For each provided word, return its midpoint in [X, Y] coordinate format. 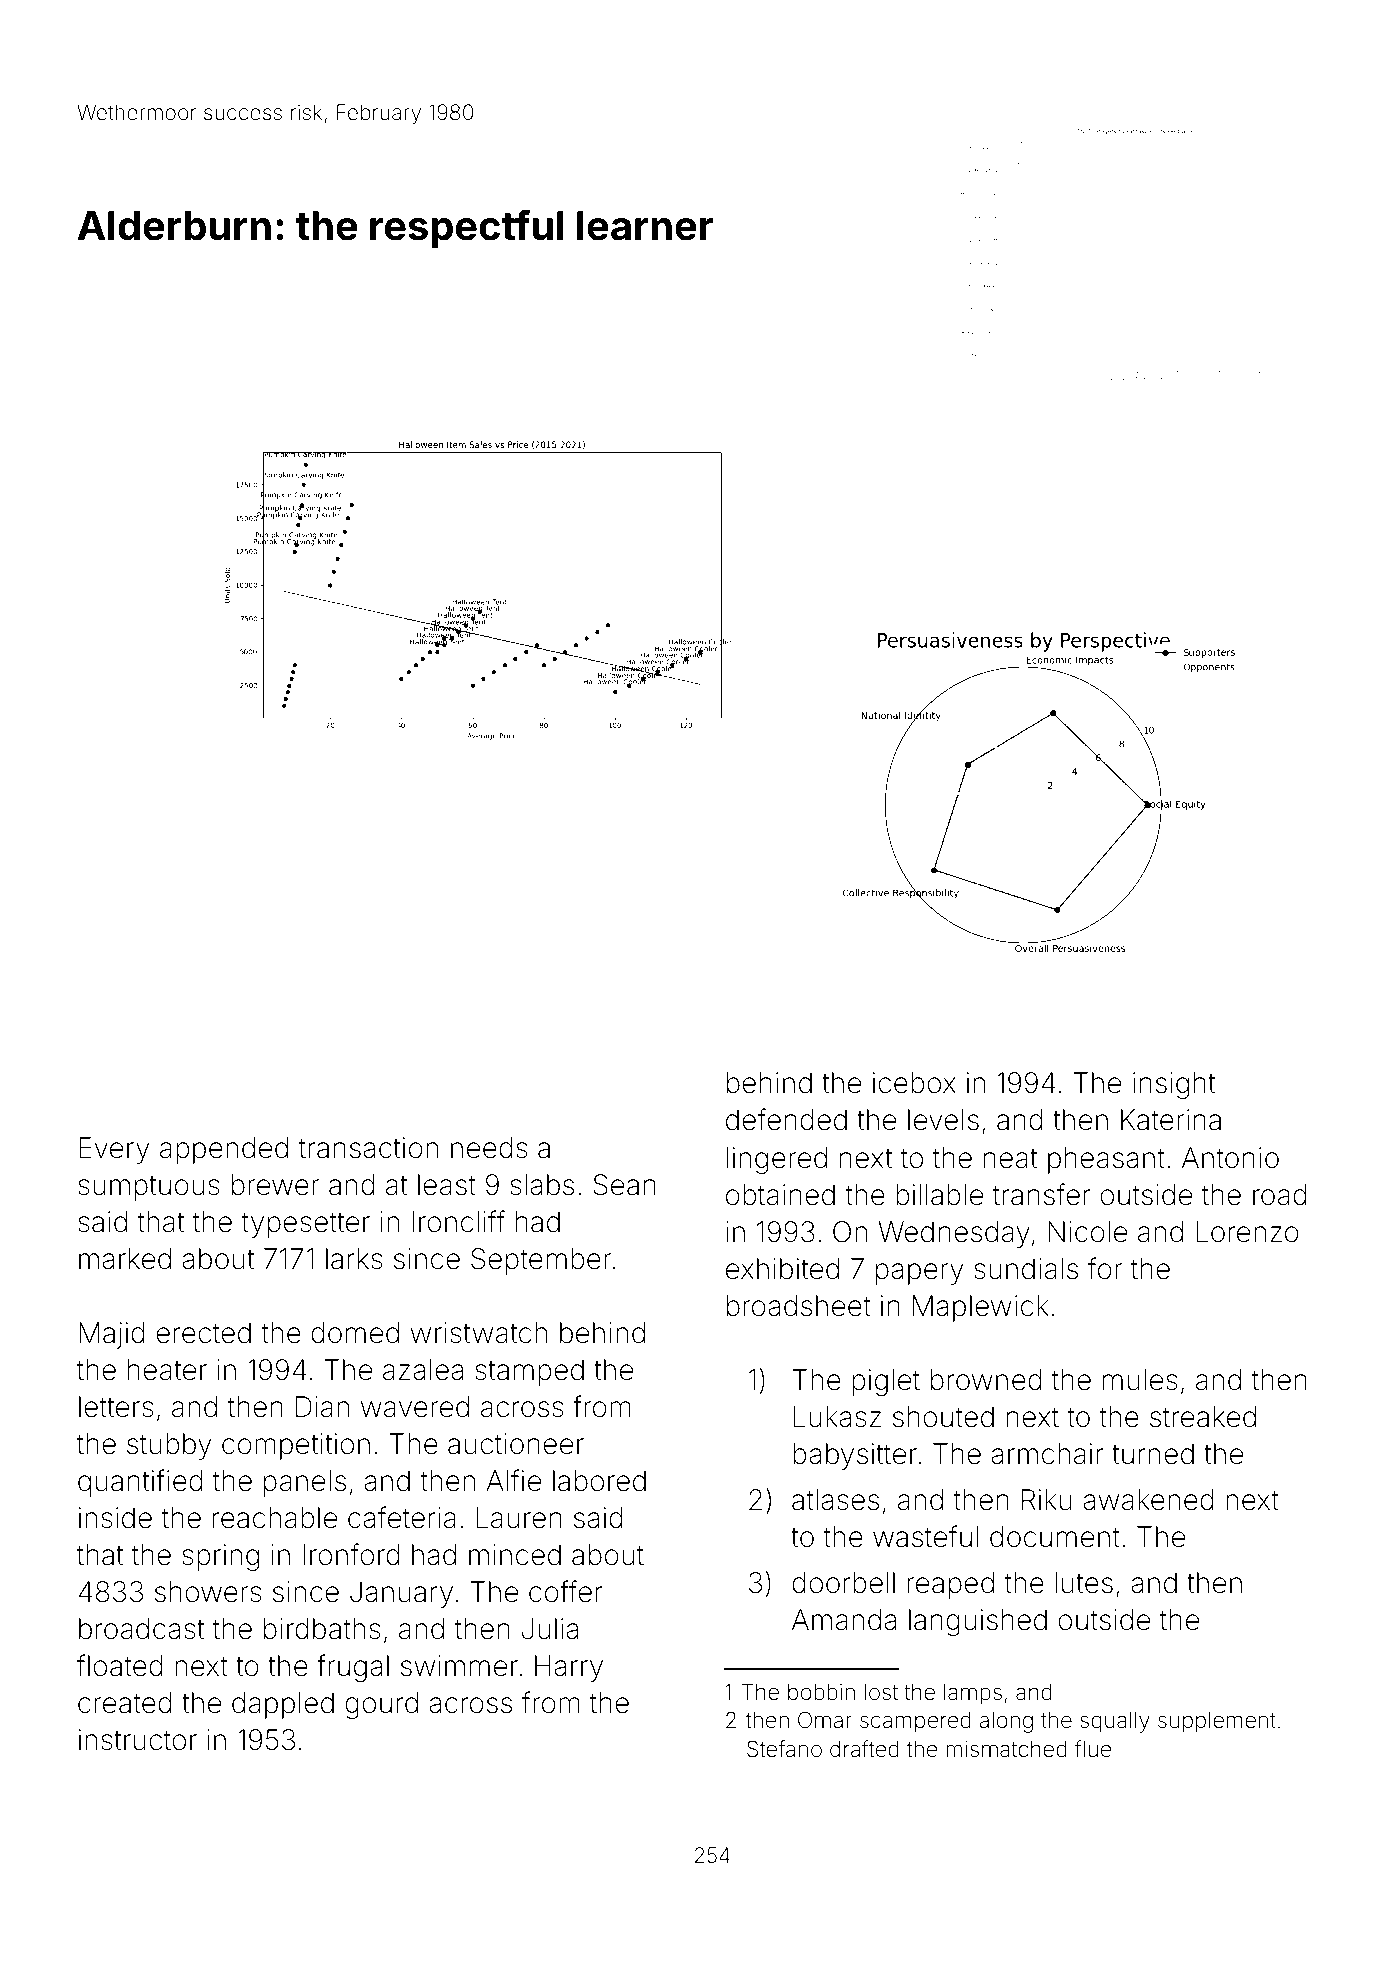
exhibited [782, 1269]
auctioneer [516, 1444]
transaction [368, 1148]
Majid [112, 1335]
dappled [283, 1705]
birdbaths [322, 1629]
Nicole [1087, 1232]
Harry [569, 1668]
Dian [322, 1407]
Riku [1047, 1499]
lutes [1084, 1583]
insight [1174, 1085]
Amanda [844, 1620]
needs [489, 1148]
